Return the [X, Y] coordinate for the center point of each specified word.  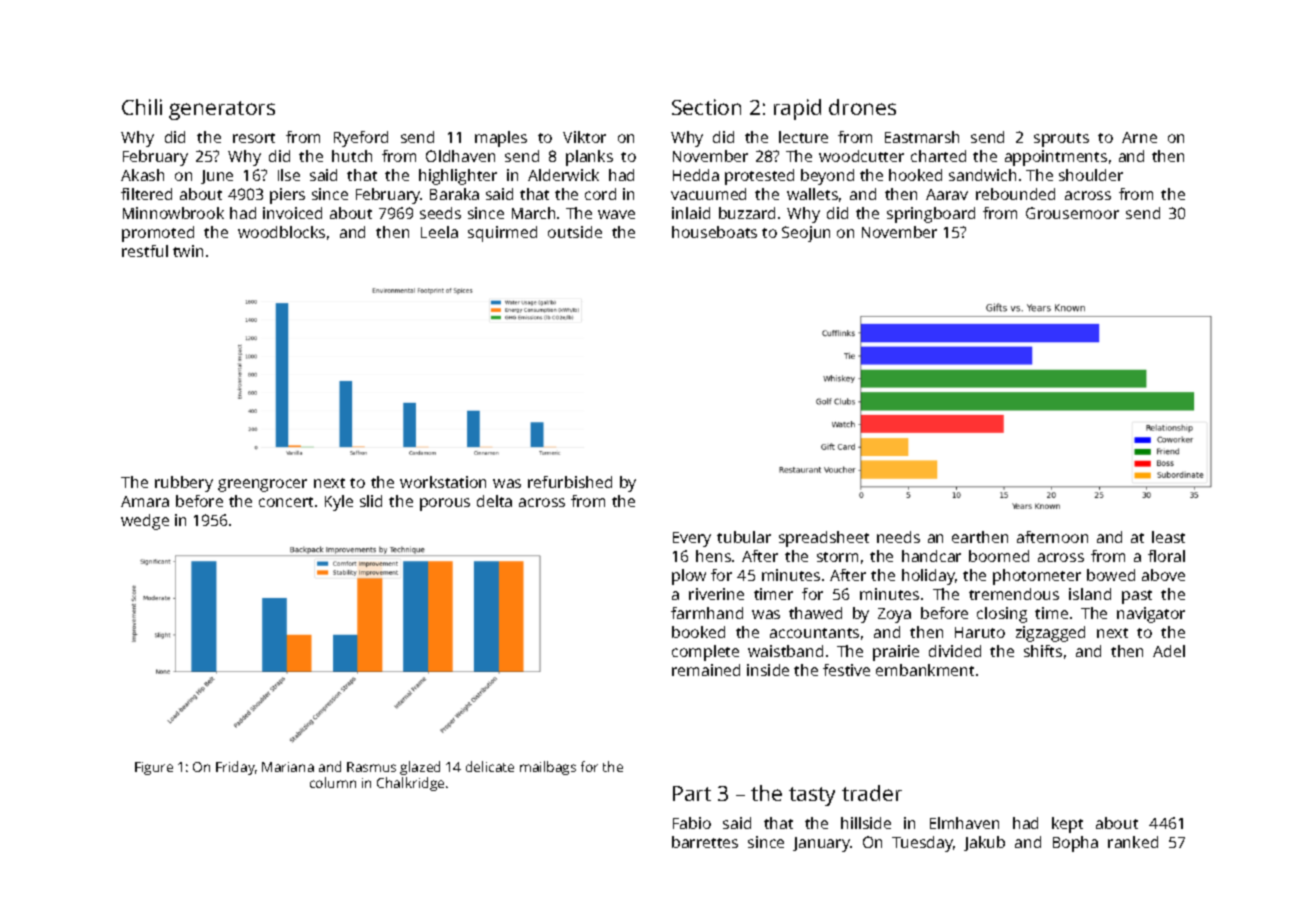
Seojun [806, 234]
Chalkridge [410, 784]
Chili [142, 107]
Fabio [692, 823]
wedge [145, 522]
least [1168, 537]
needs [898, 537]
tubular [744, 537]
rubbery [184, 484]
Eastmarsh [922, 137]
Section [706, 107]
